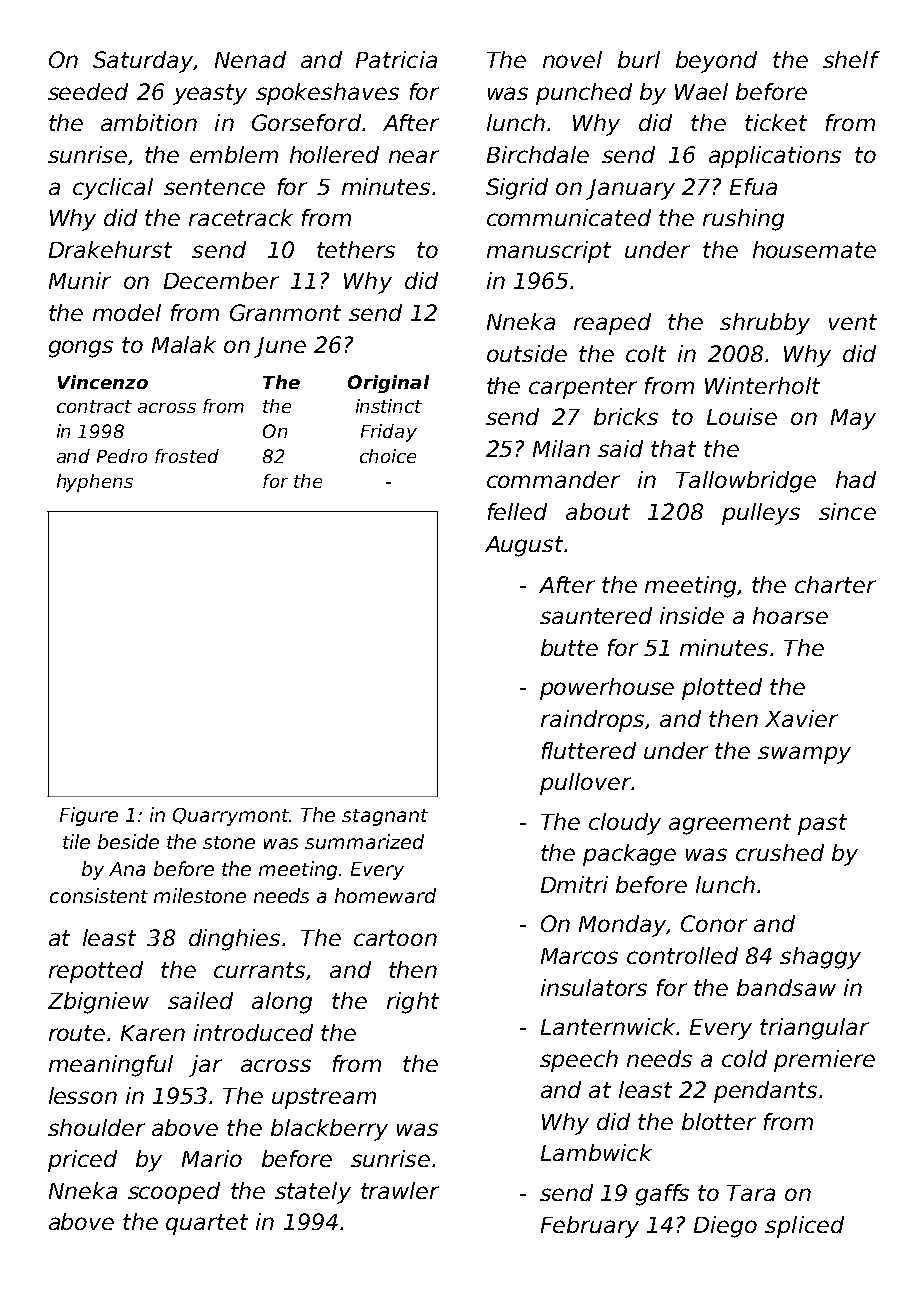  What do you see at coordinates (231, 817) in the screenshot?
I see `Quarrymont` at bounding box center [231, 817].
